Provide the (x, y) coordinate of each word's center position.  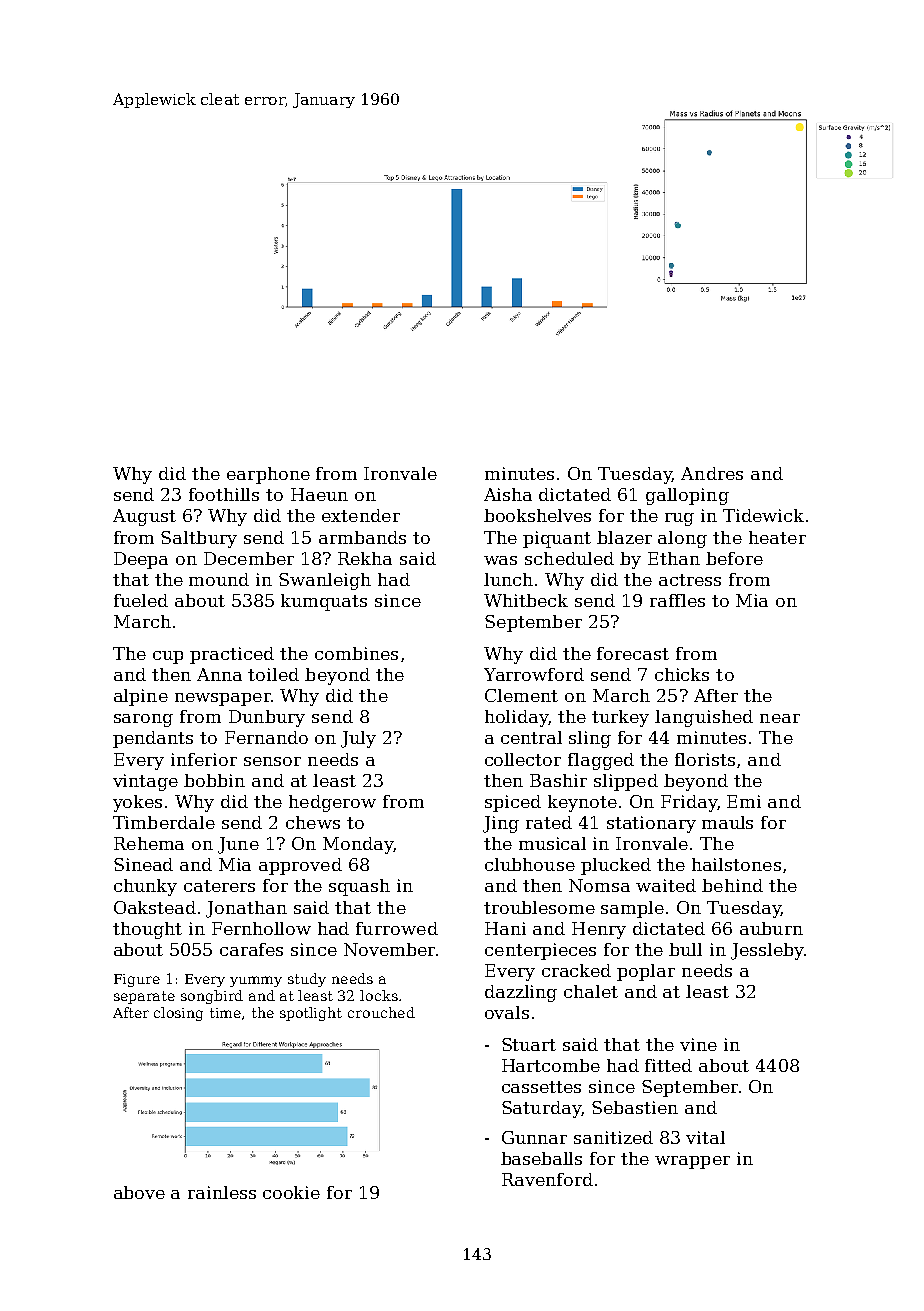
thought (147, 930)
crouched (381, 1012)
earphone (268, 475)
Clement (521, 695)
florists (705, 759)
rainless (222, 1192)
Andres (712, 473)
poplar (646, 972)
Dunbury (267, 718)
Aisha (508, 494)
